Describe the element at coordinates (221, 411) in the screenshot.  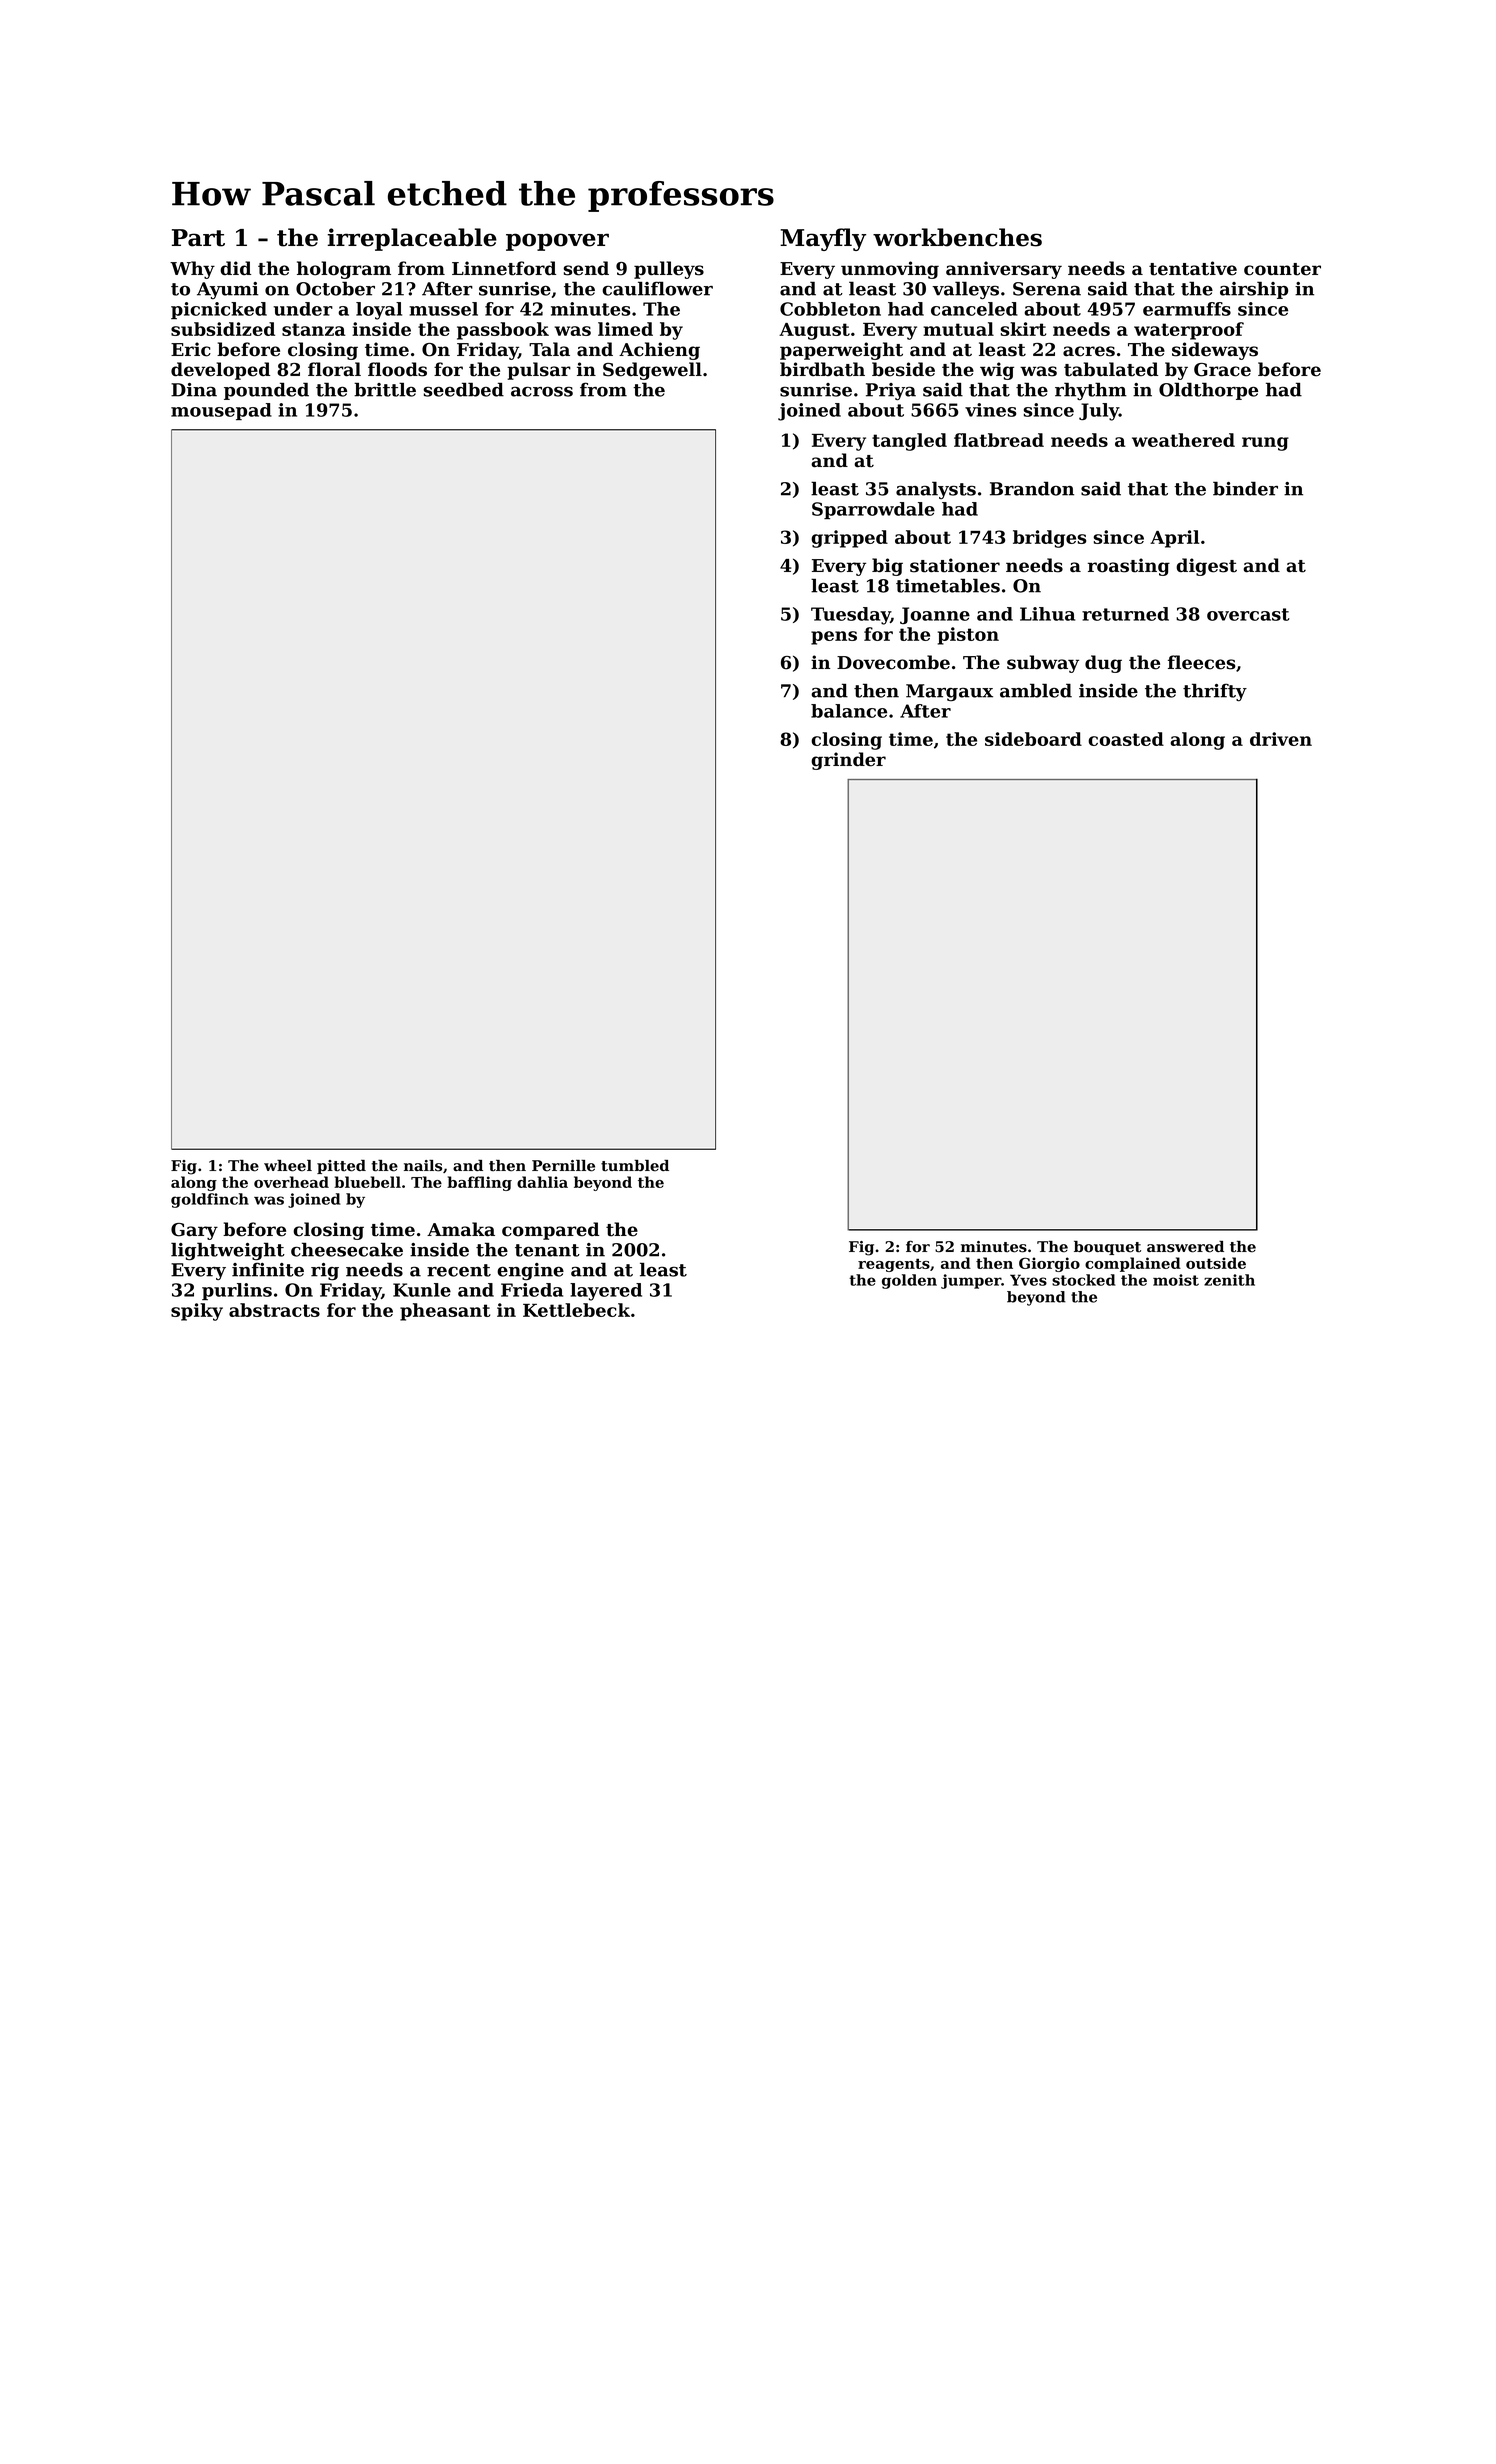
I see `mousepad` at that location.
